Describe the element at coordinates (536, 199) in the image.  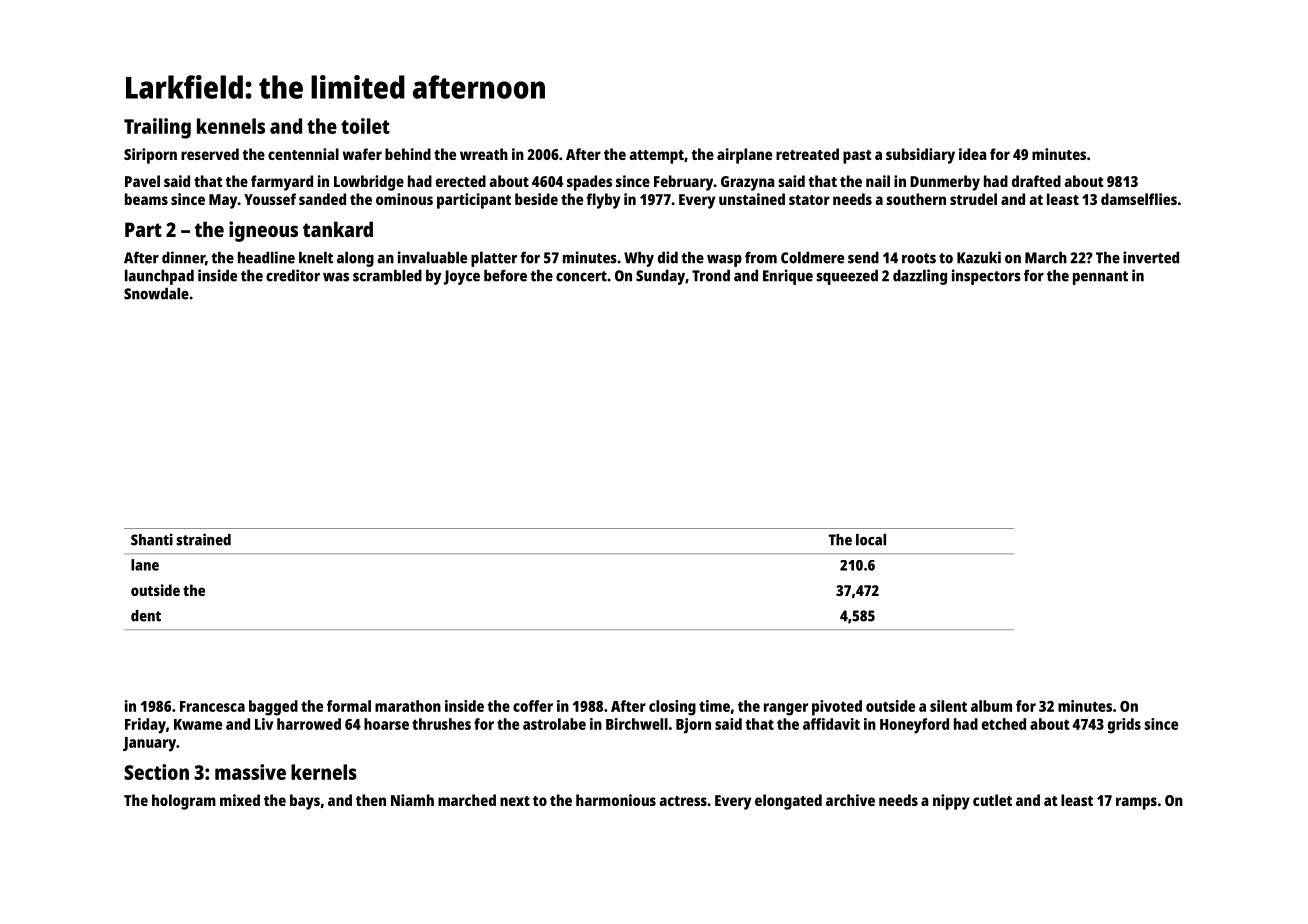
I see `beside` at that location.
